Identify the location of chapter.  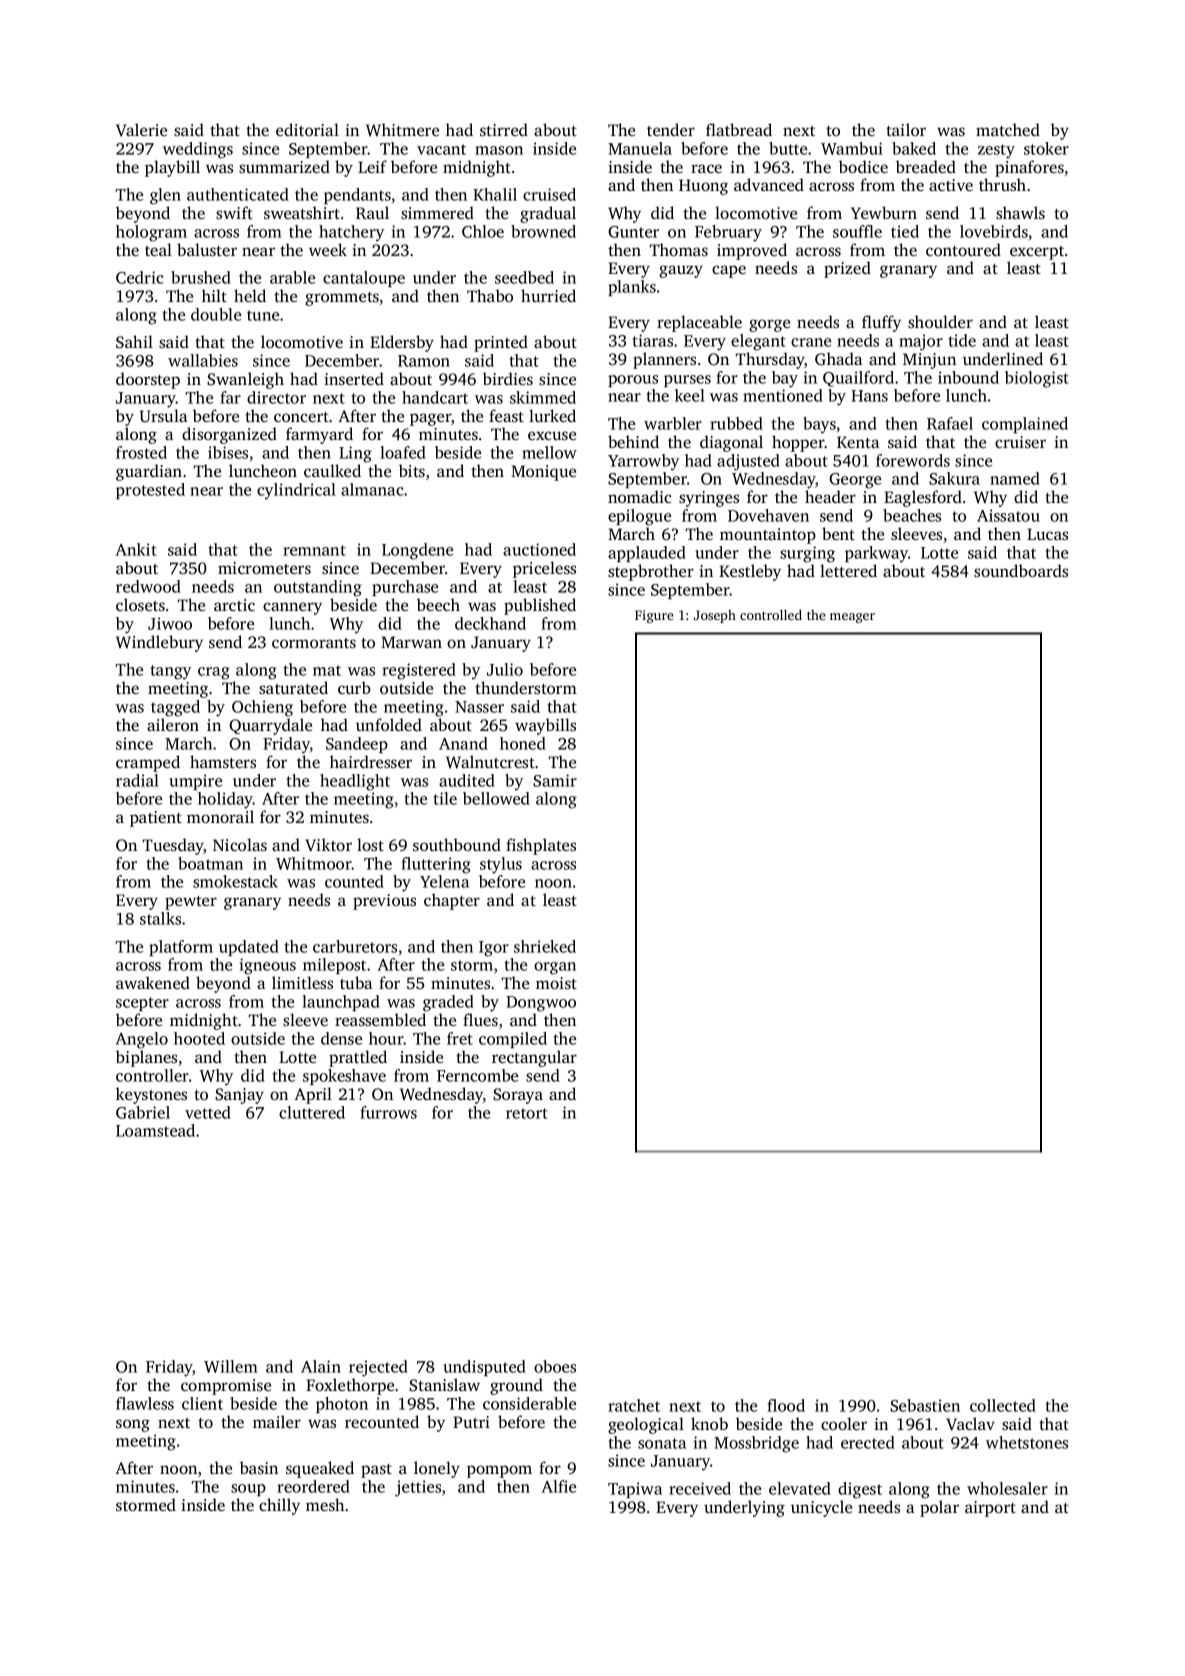
(452, 901).
